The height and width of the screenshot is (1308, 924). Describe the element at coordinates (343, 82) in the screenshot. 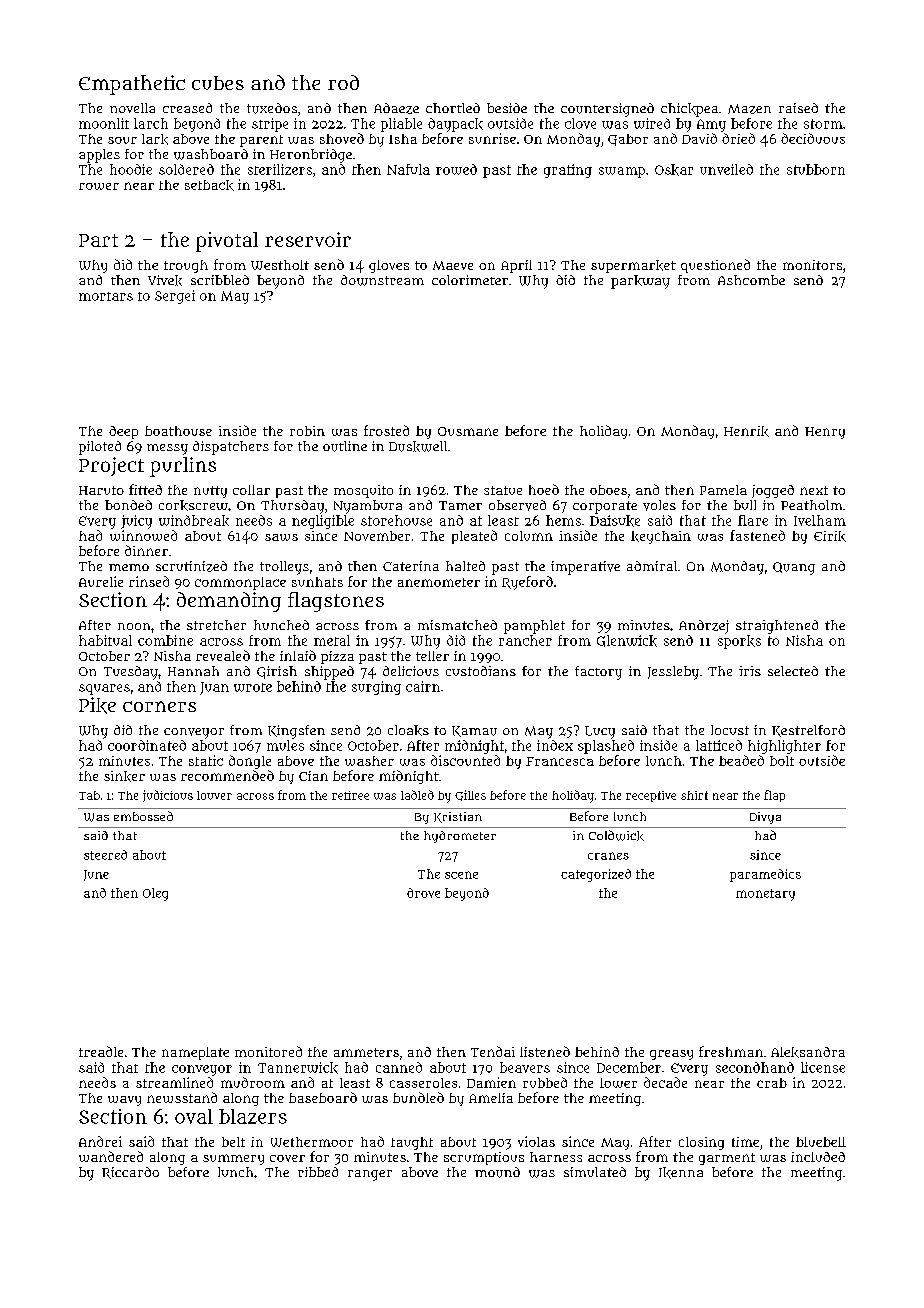

I see `rod` at that location.
